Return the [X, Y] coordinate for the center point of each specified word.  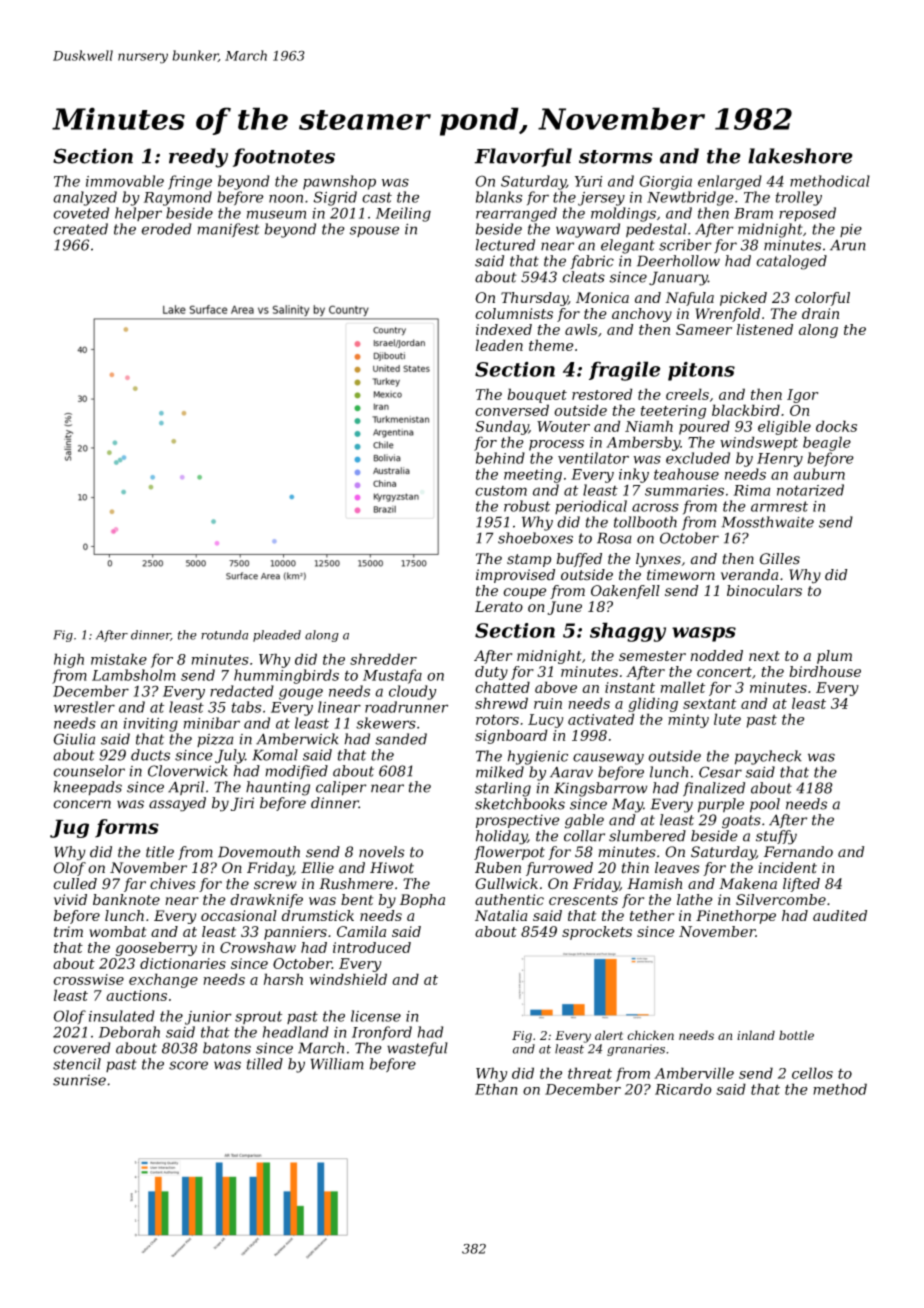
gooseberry [156, 949]
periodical [591, 507]
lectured [505, 245]
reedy [198, 158]
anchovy [642, 315]
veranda [749, 575]
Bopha [422, 901]
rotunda [224, 635]
